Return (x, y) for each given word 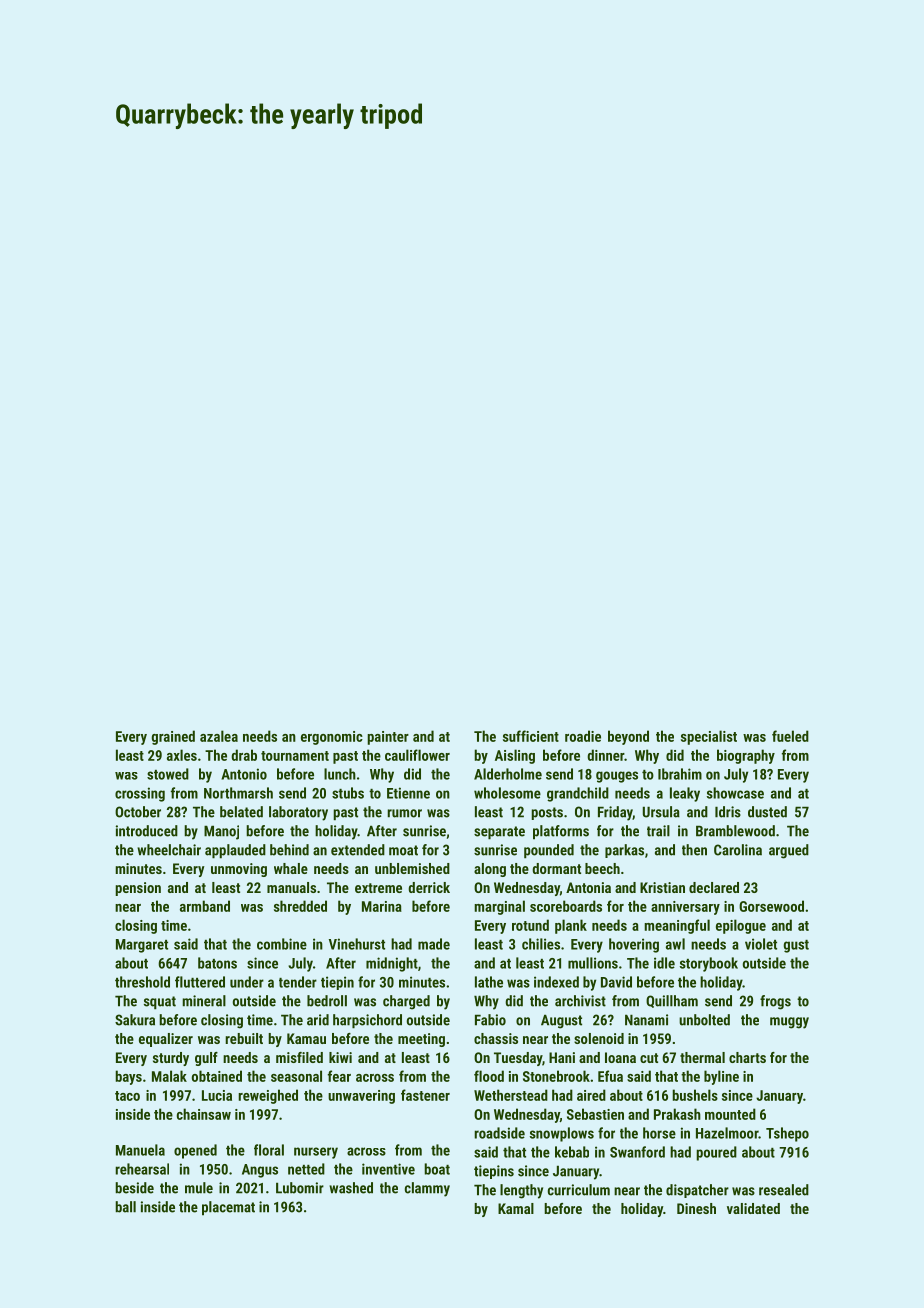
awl (675, 944)
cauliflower (417, 755)
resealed (784, 1190)
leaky (685, 794)
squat (160, 1003)
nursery (316, 1153)
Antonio (244, 774)
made (434, 944)
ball (125, 1207)
